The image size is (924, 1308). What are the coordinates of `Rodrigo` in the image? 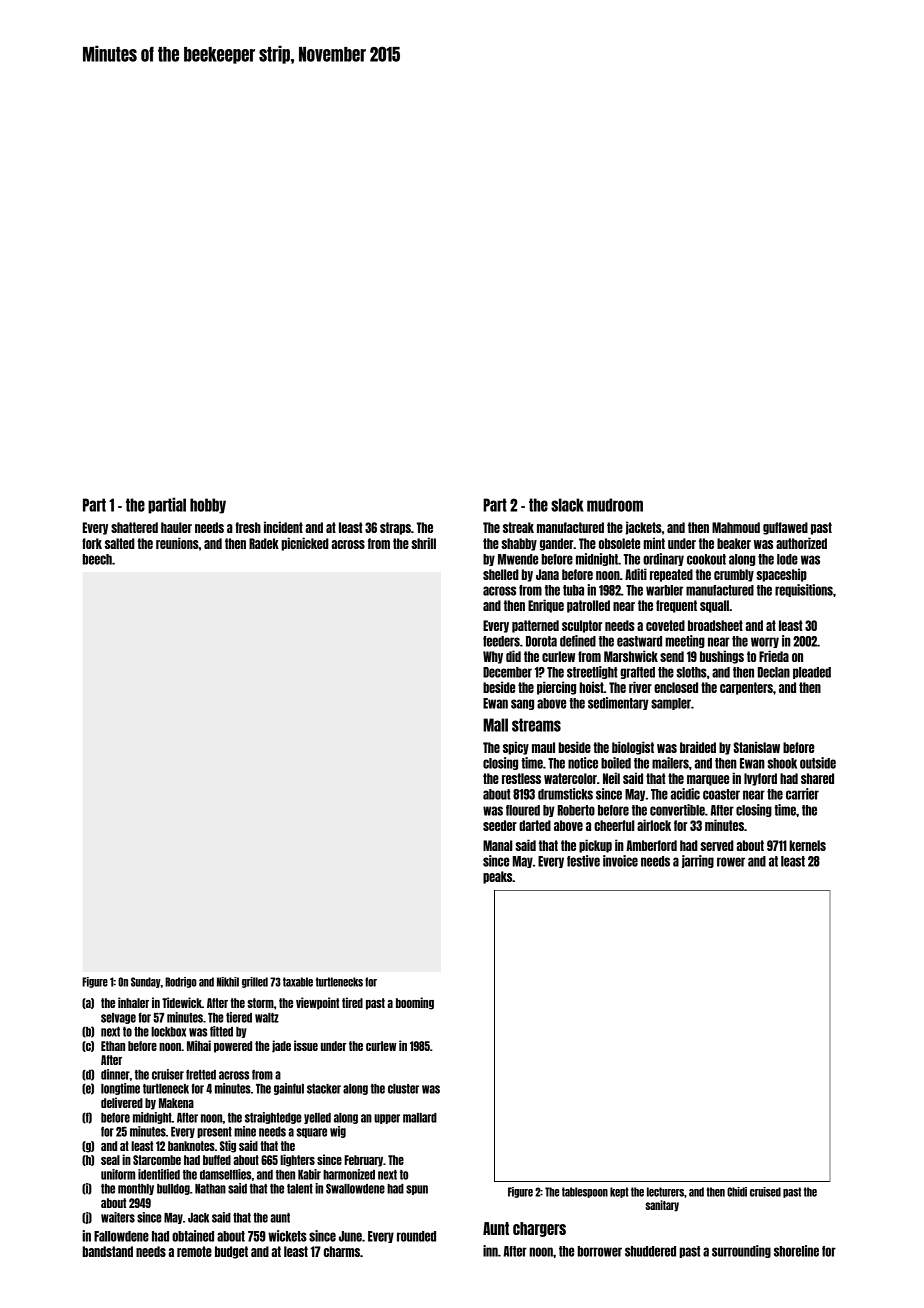 It's located at (181, 982).
